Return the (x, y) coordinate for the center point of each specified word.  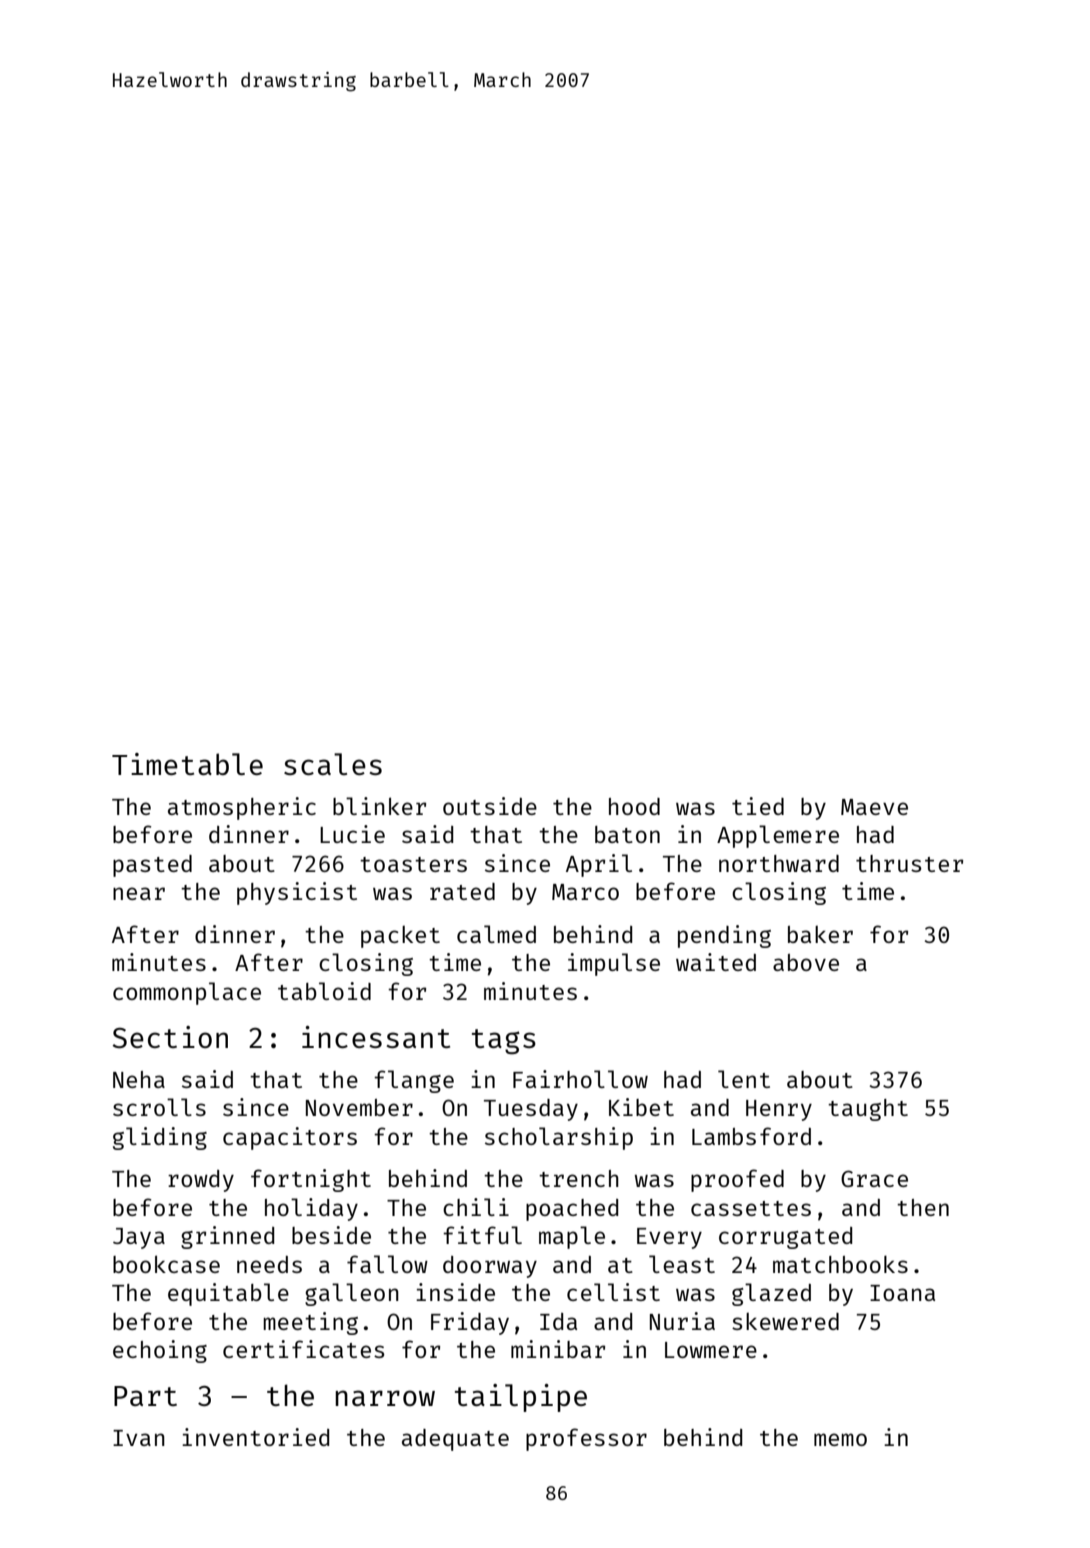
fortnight (311, 1180)
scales (333, 764)
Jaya (139, 1238)
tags (504, 1041)
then (923, 1207)
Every (669, 1238)
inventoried (255, 1437)
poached (572, 1210)
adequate (455, 1440)
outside (490, 806)
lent (744, 1079)
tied (758, 806)
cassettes (751, 1208)
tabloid (324, 991)
